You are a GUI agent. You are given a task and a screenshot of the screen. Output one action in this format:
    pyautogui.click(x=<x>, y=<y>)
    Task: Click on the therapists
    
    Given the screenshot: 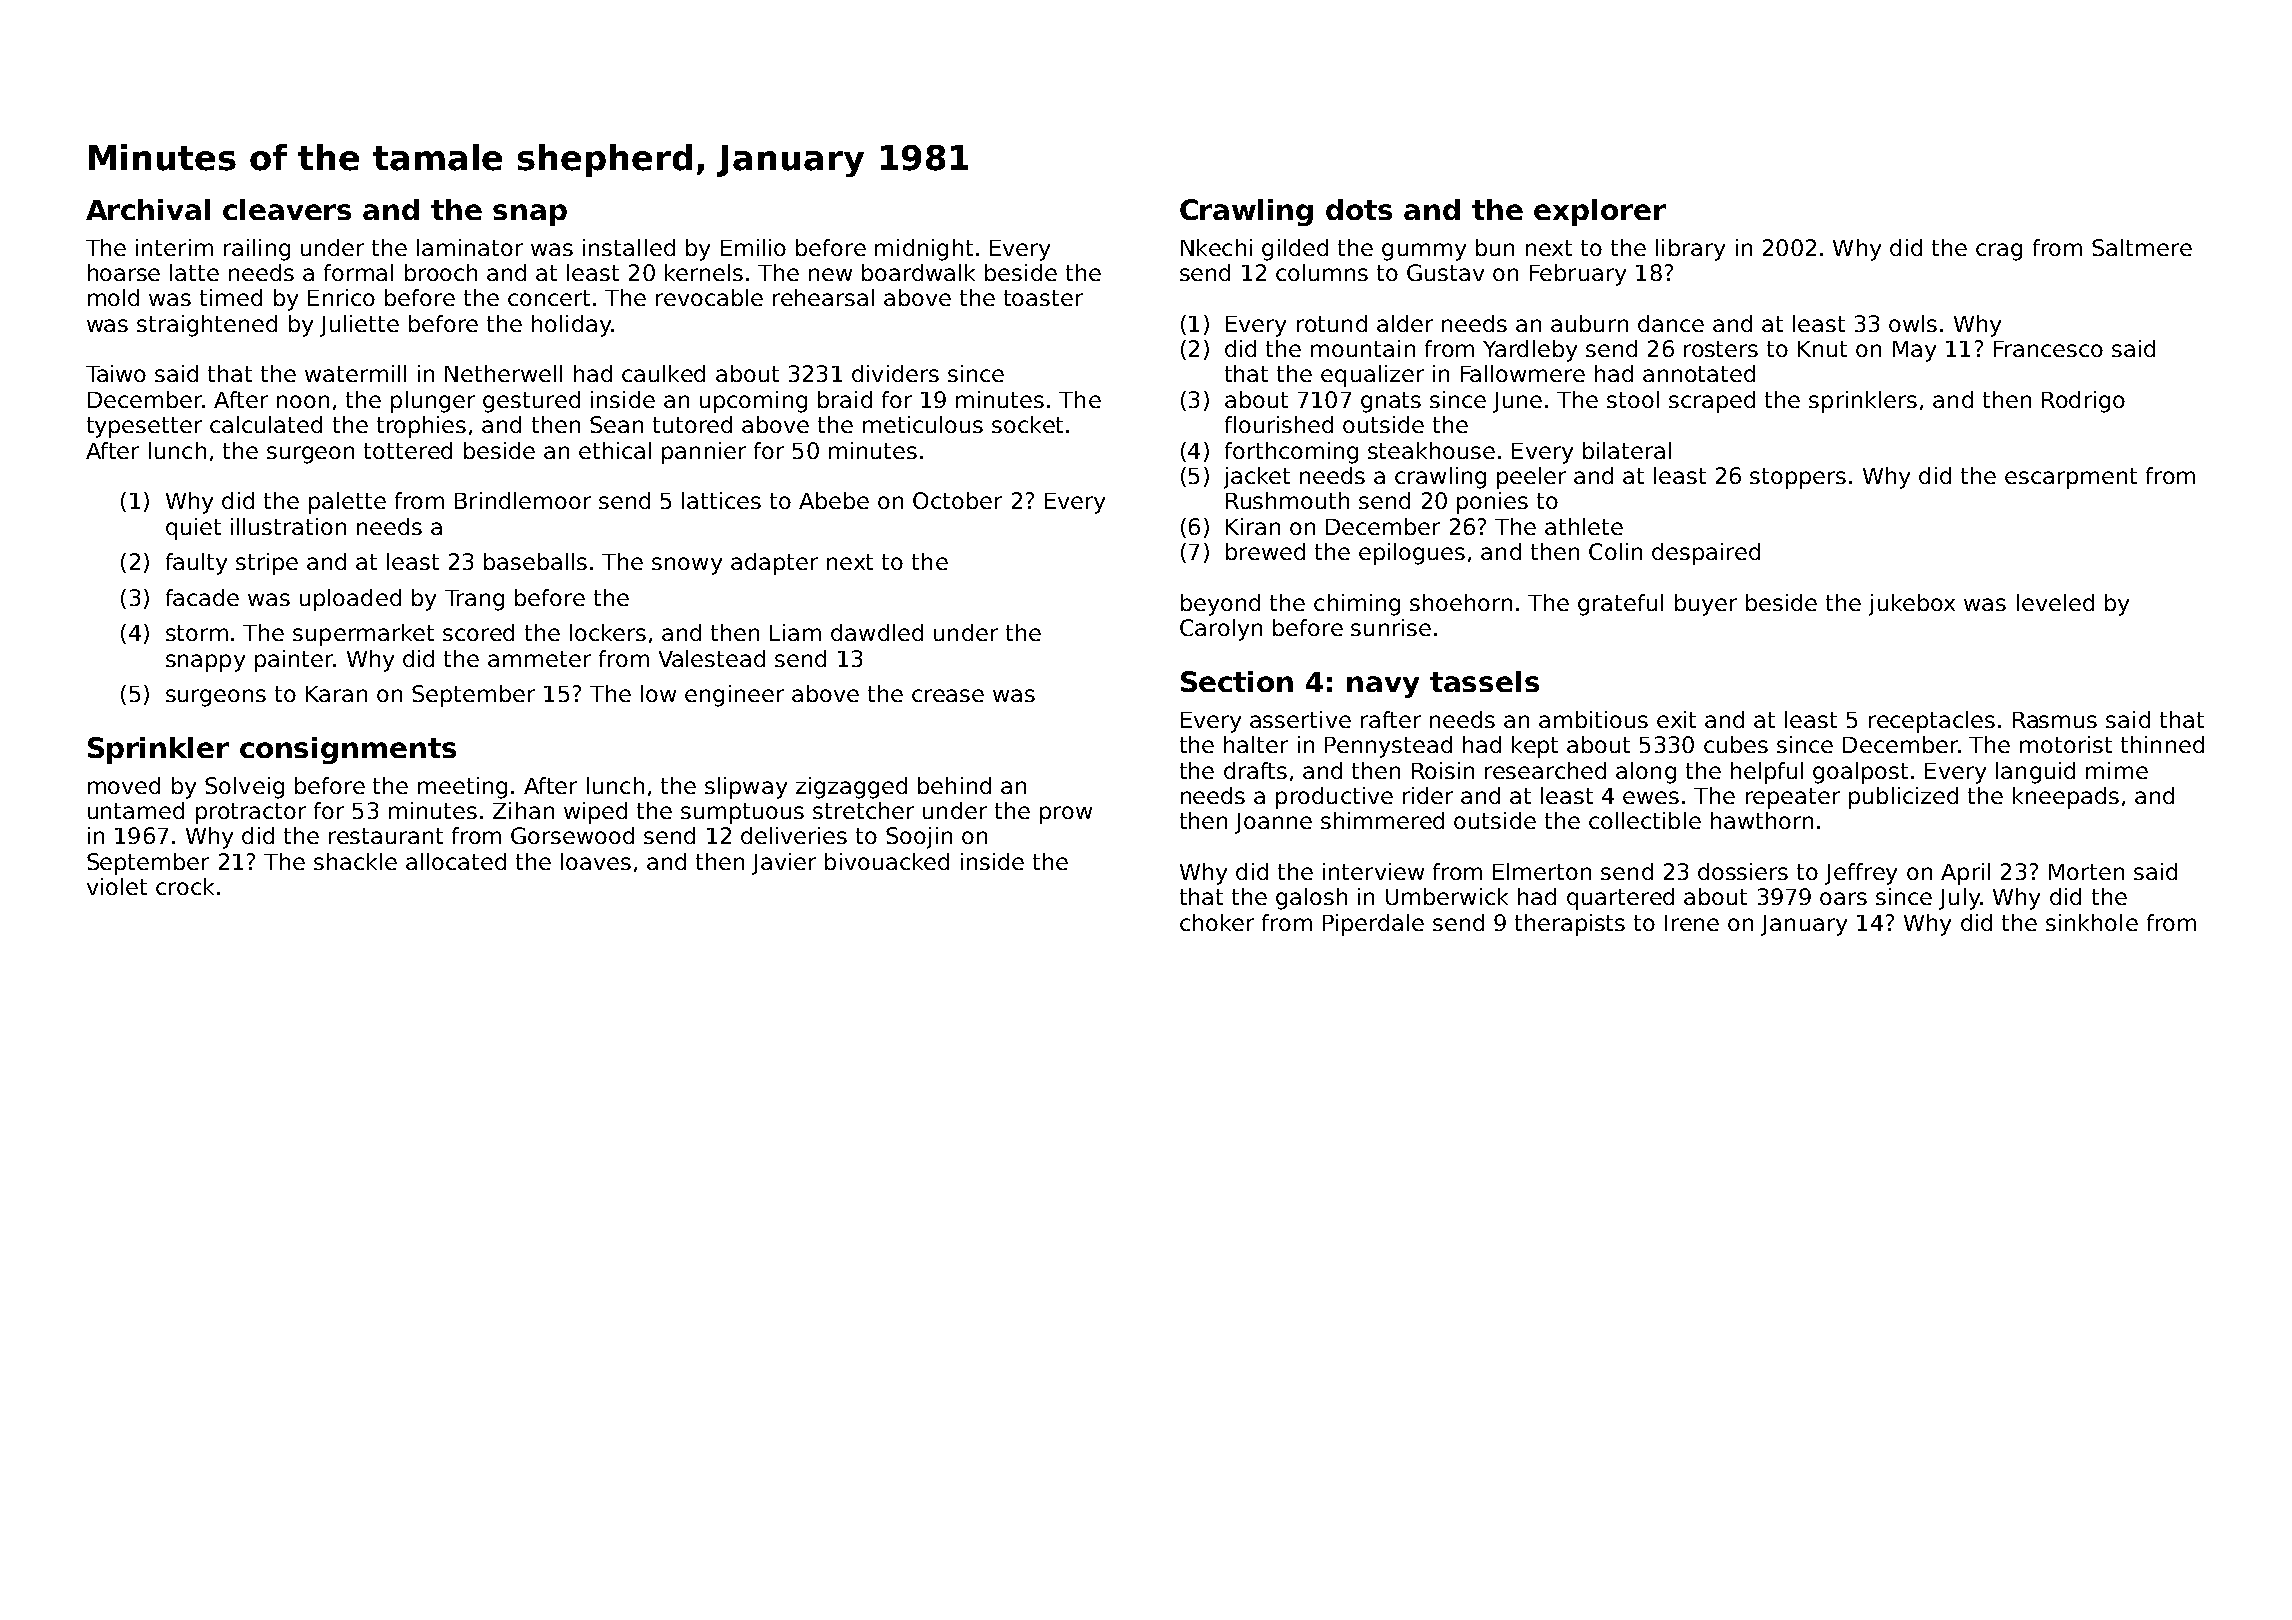 What is the action you would take?
    pyautogui.click(x=1570, y=925)
